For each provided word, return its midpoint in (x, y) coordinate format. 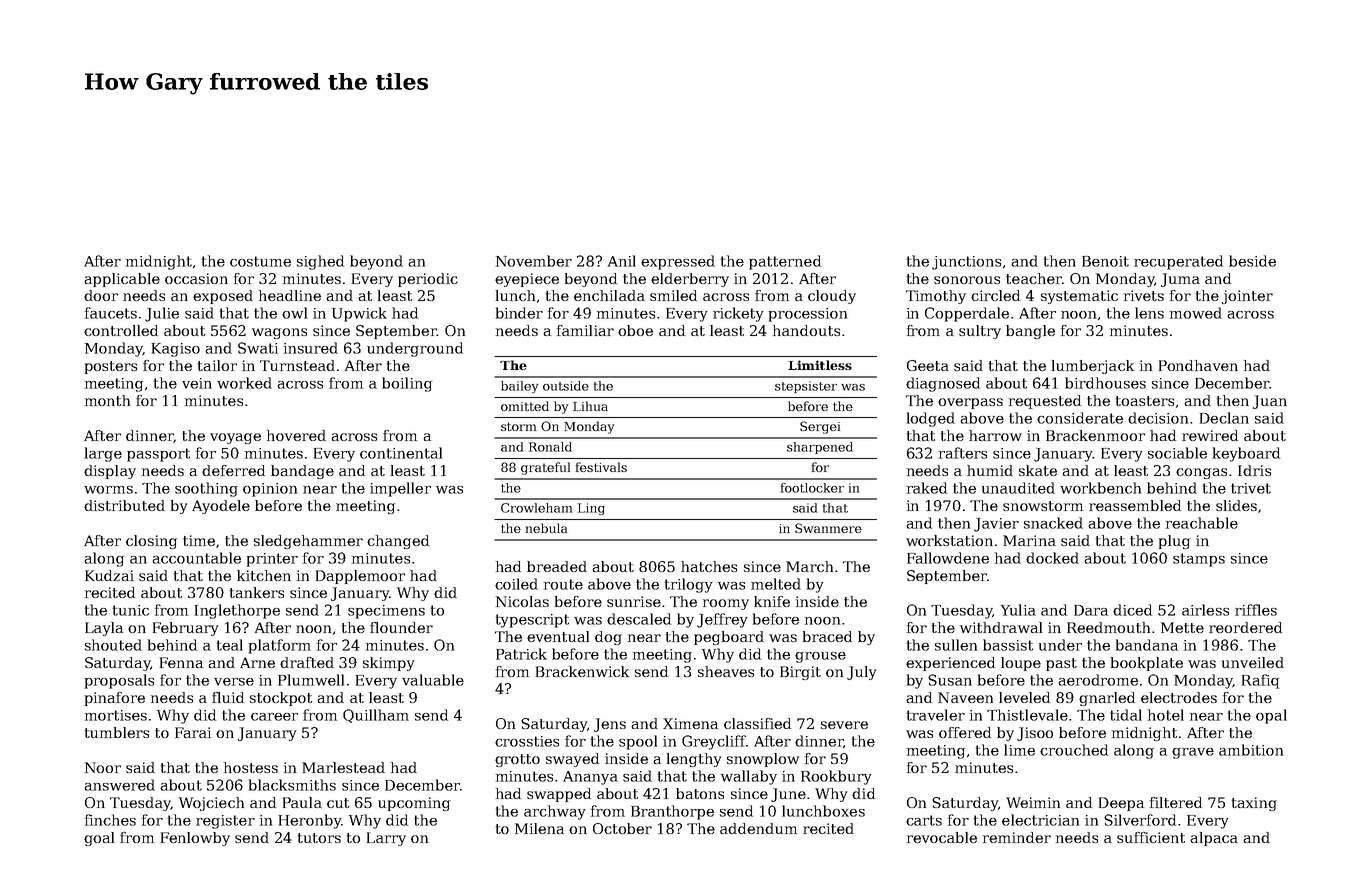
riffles (1256, 610)
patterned (785, 262)
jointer (1247, 297)
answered (119, 785)
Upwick (359, 314)
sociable (1177, 453)
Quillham (376, 716)
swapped (559, 795)
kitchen (264, 575)
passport (158, 455)
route (563, 584)
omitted (525, 406)
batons (700, 793)
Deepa (1121, 804)
